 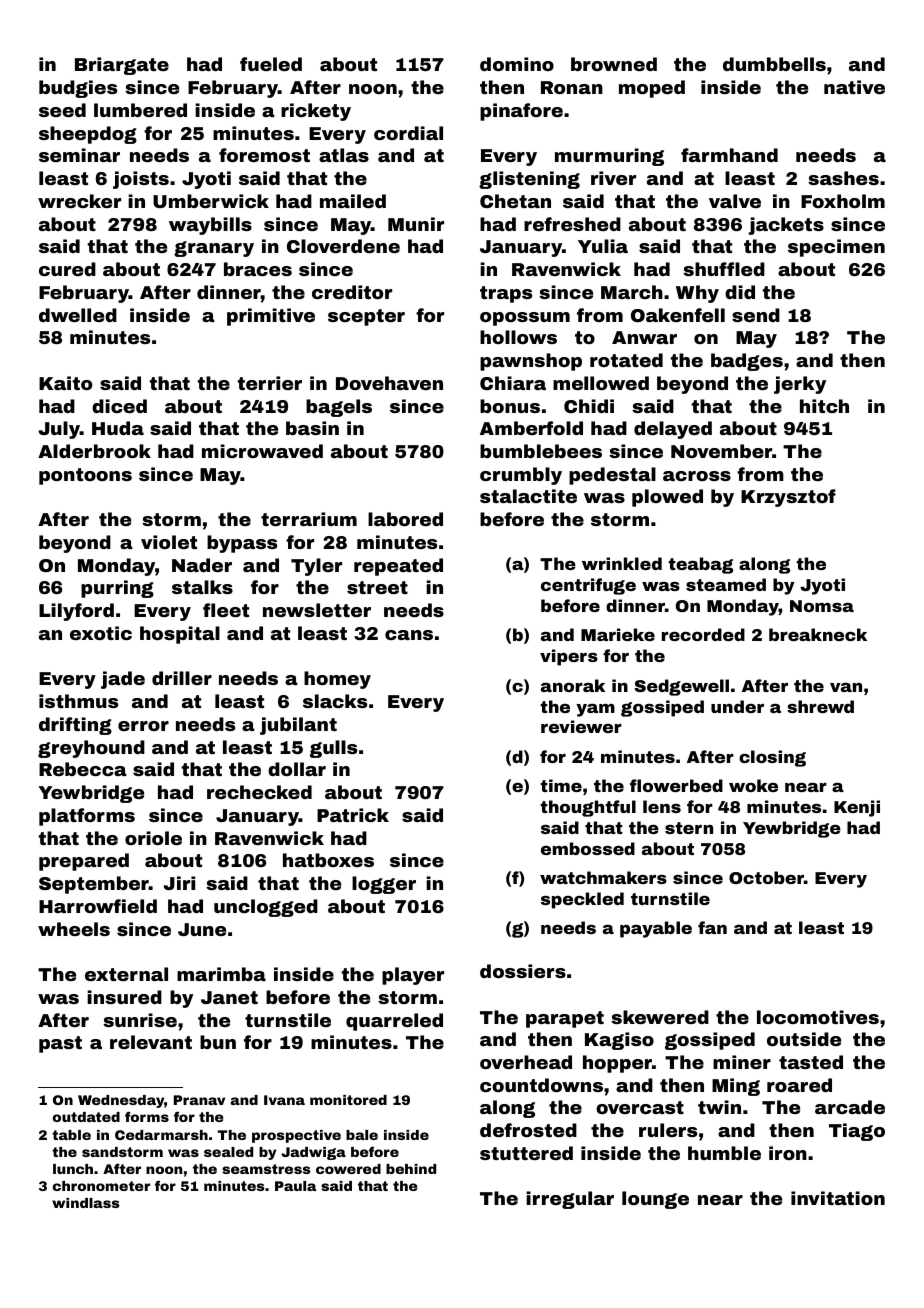 What do you see at coordinates (838, 1198) in the screenshot?
I see `invitation` at bounding box center [838, 1198].
